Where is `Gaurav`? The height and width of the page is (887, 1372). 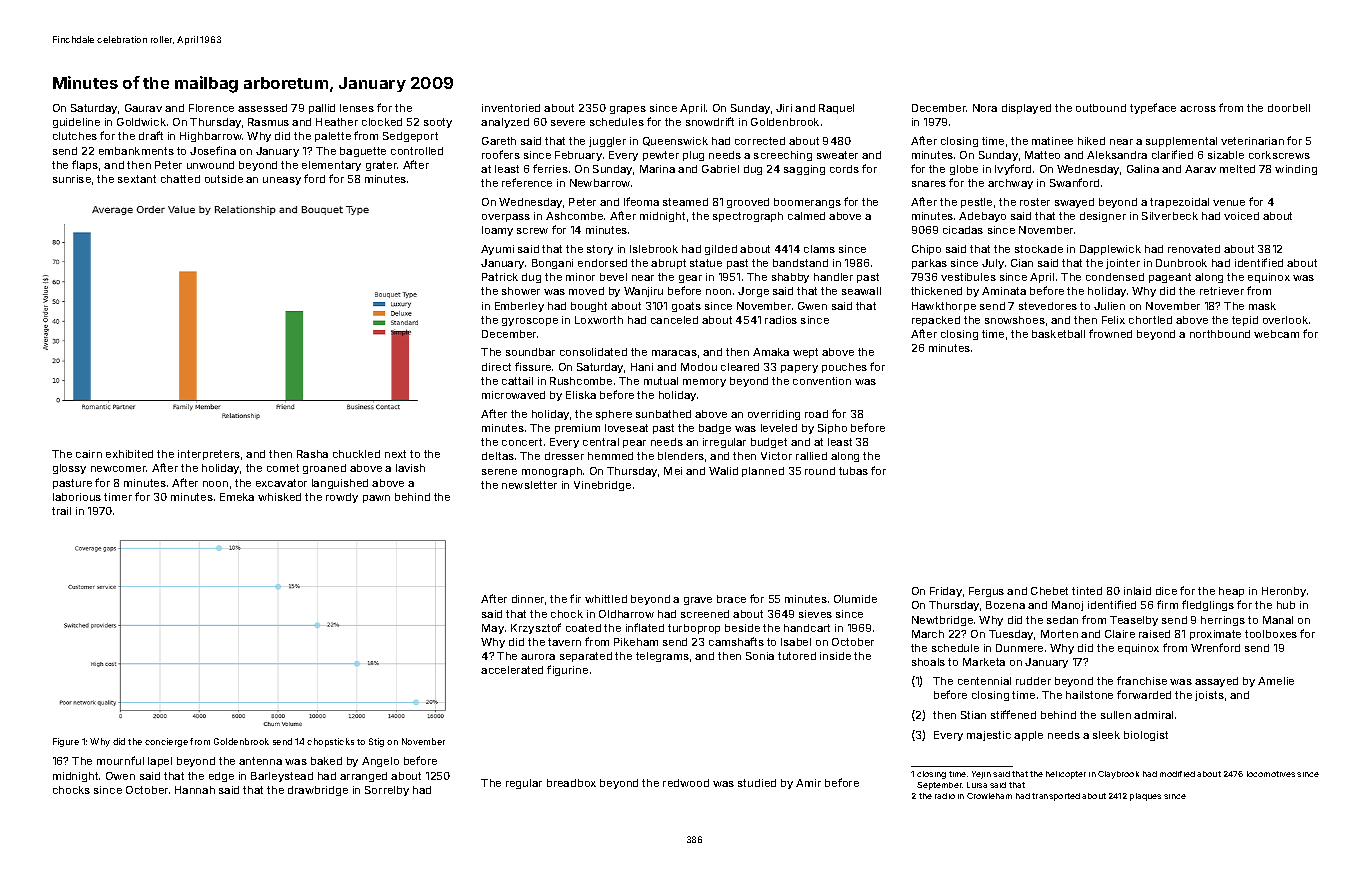 Gaurav is located at coordinates (143, 108).
